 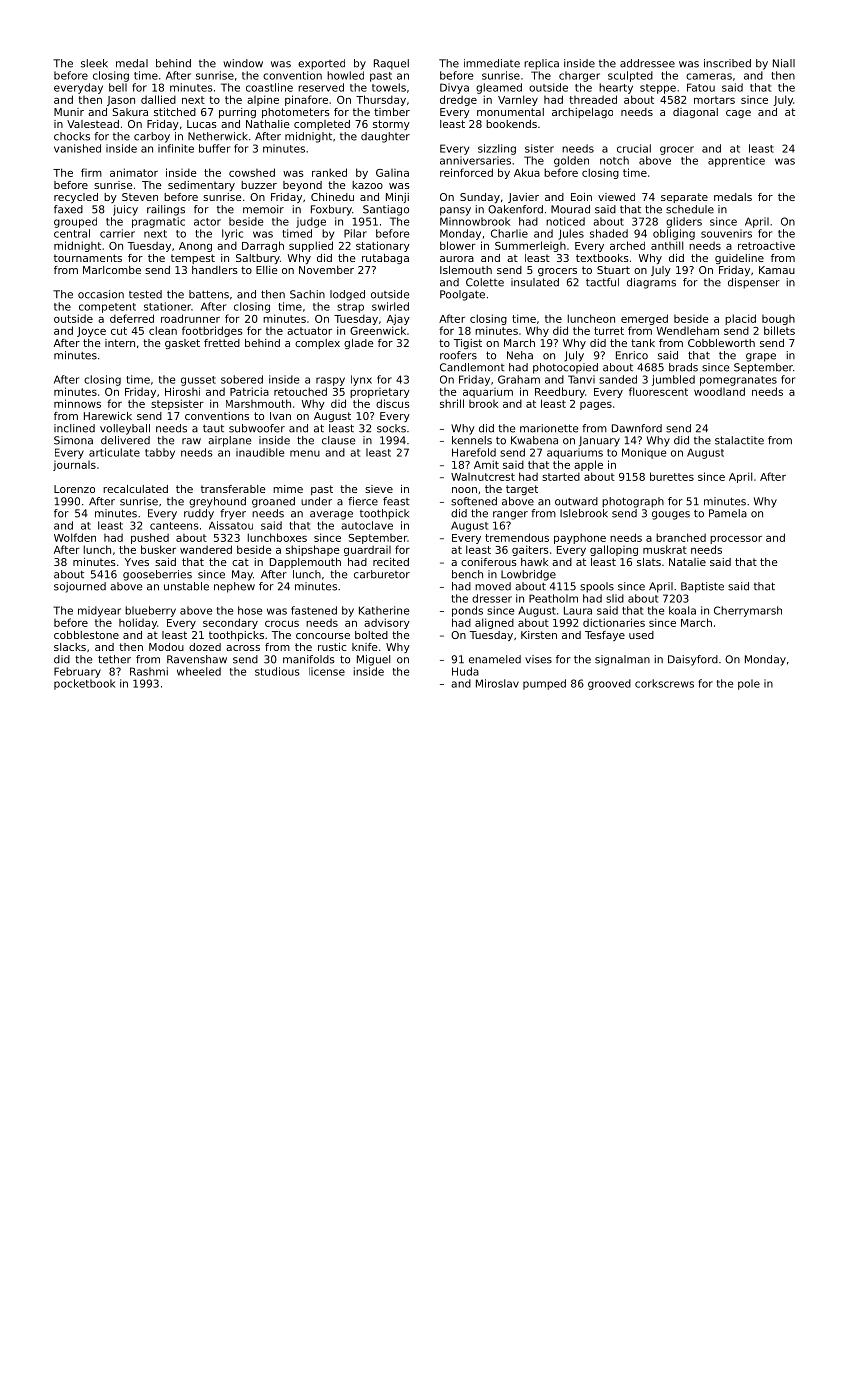 What do you see at coordinates (609, 331) in the document?
I see `turret` at bounding box center [609, 331].
